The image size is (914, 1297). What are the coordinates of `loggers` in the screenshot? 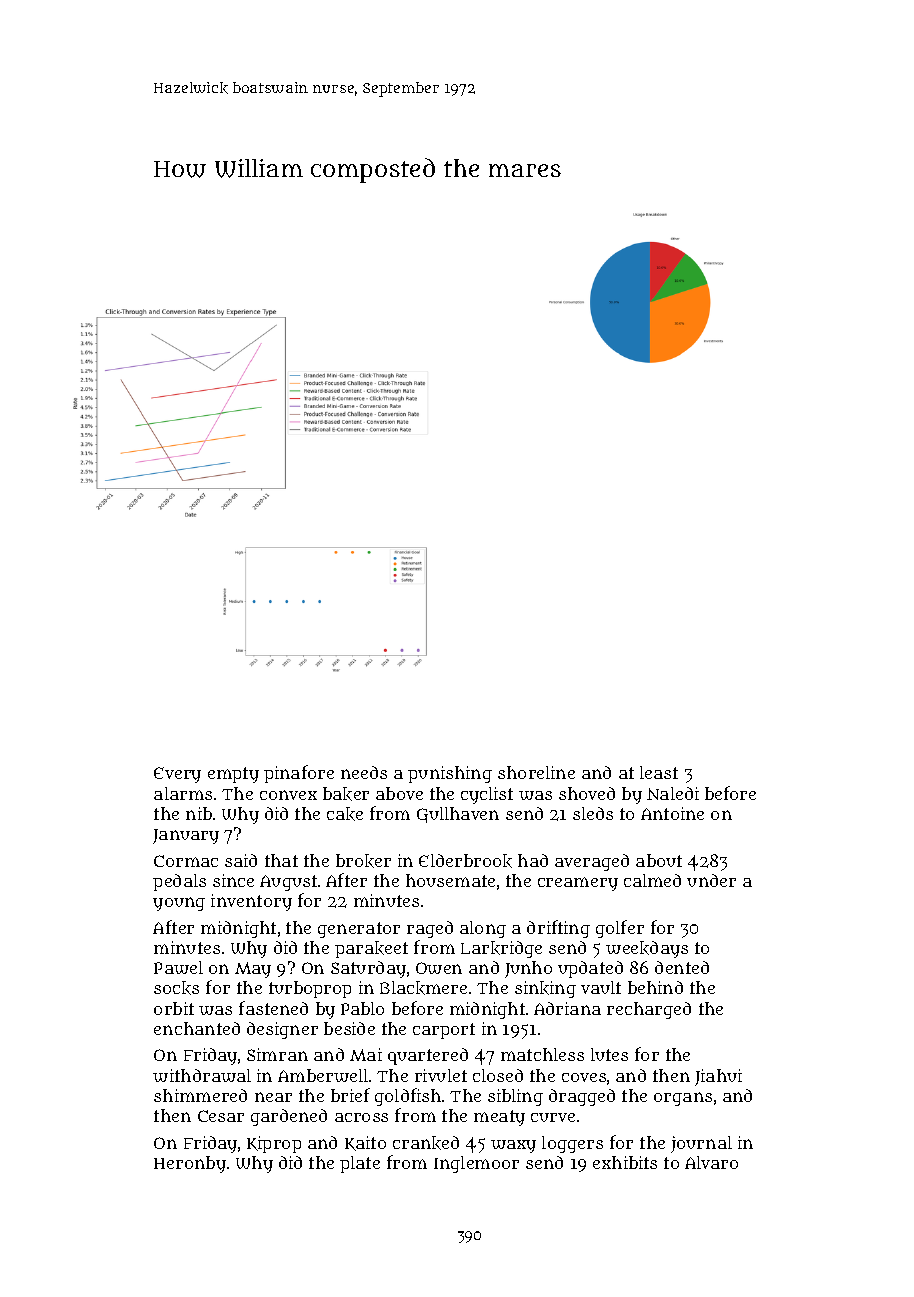 It's located at (572, 1144).
